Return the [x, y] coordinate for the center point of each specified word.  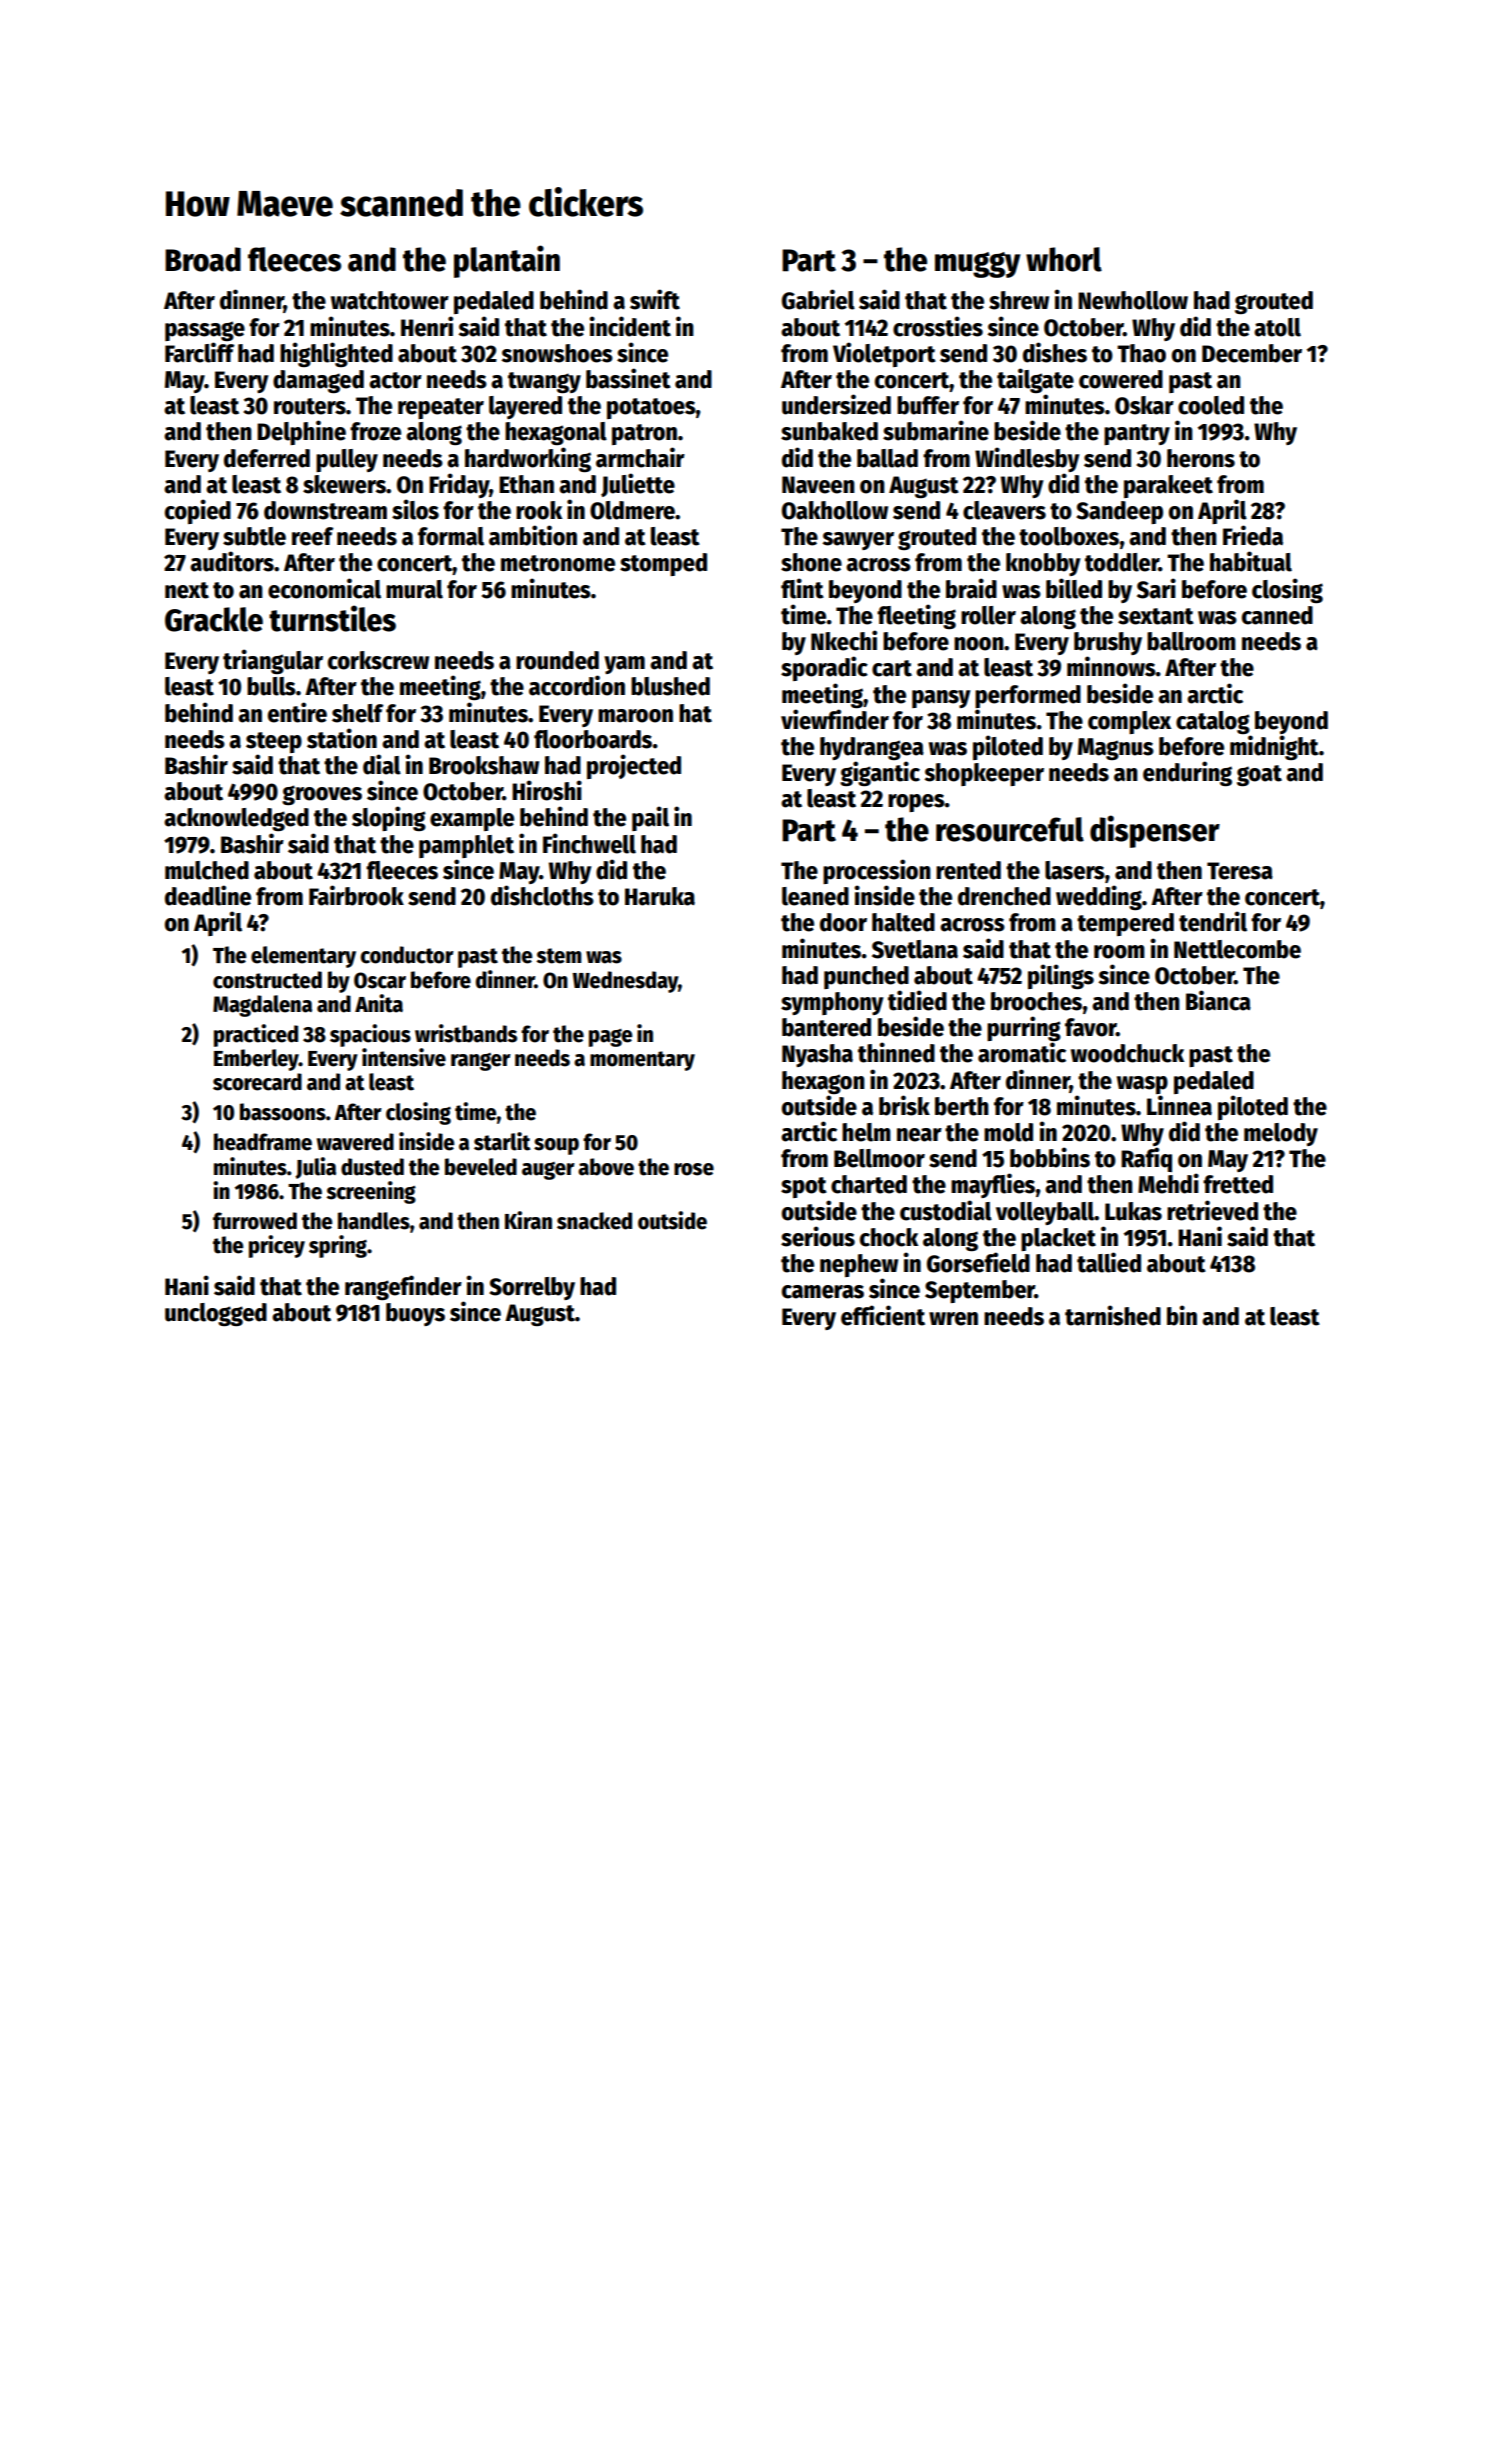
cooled [1211, 405]
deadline [208, 895]
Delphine [301, 432]
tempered [1125, 924]
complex [1129, 722]
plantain [507, 261]
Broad [203, 259]
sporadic [824, 668]
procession [877, 871]
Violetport [884, 354]
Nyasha [817, 1055]
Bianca [1218, 1000]
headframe [263, 1142]
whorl [1064, 259]
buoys [415, 1314]
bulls [271, 686]
